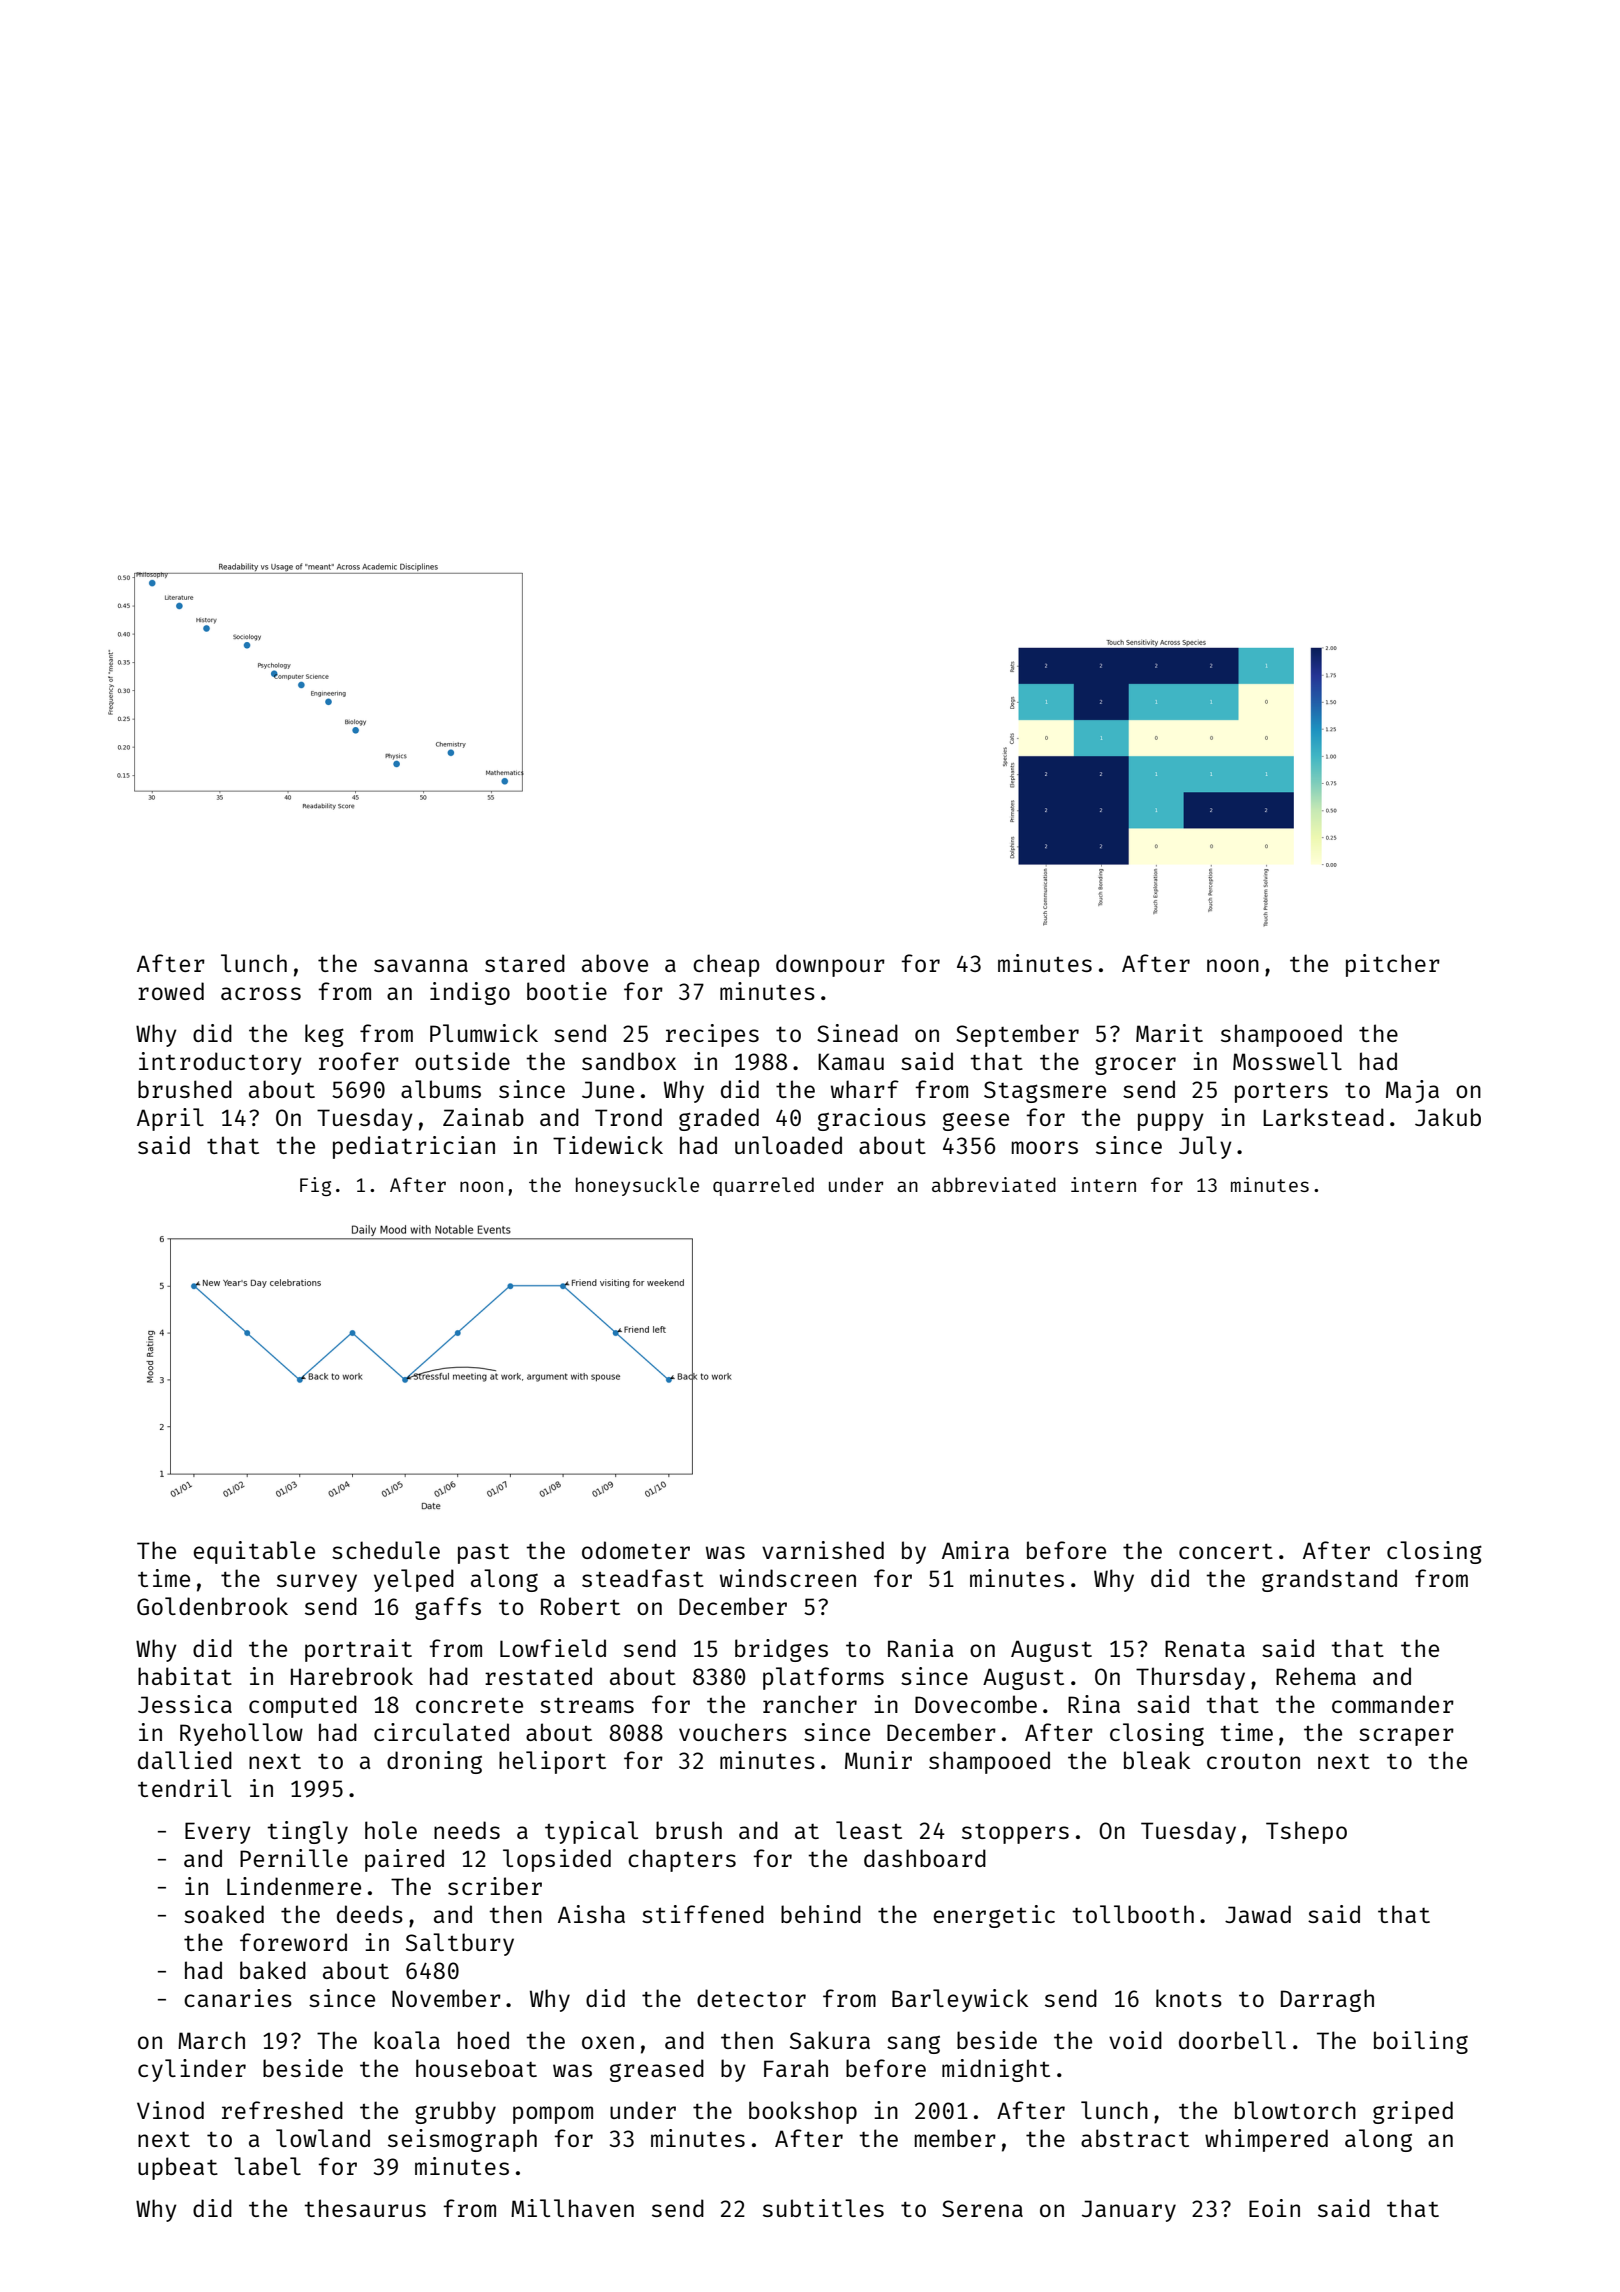 The height and width of the image is (2292, 1620). Describe the element at coordinates (220, 1063) in the image. I see `introductory` at that location.
